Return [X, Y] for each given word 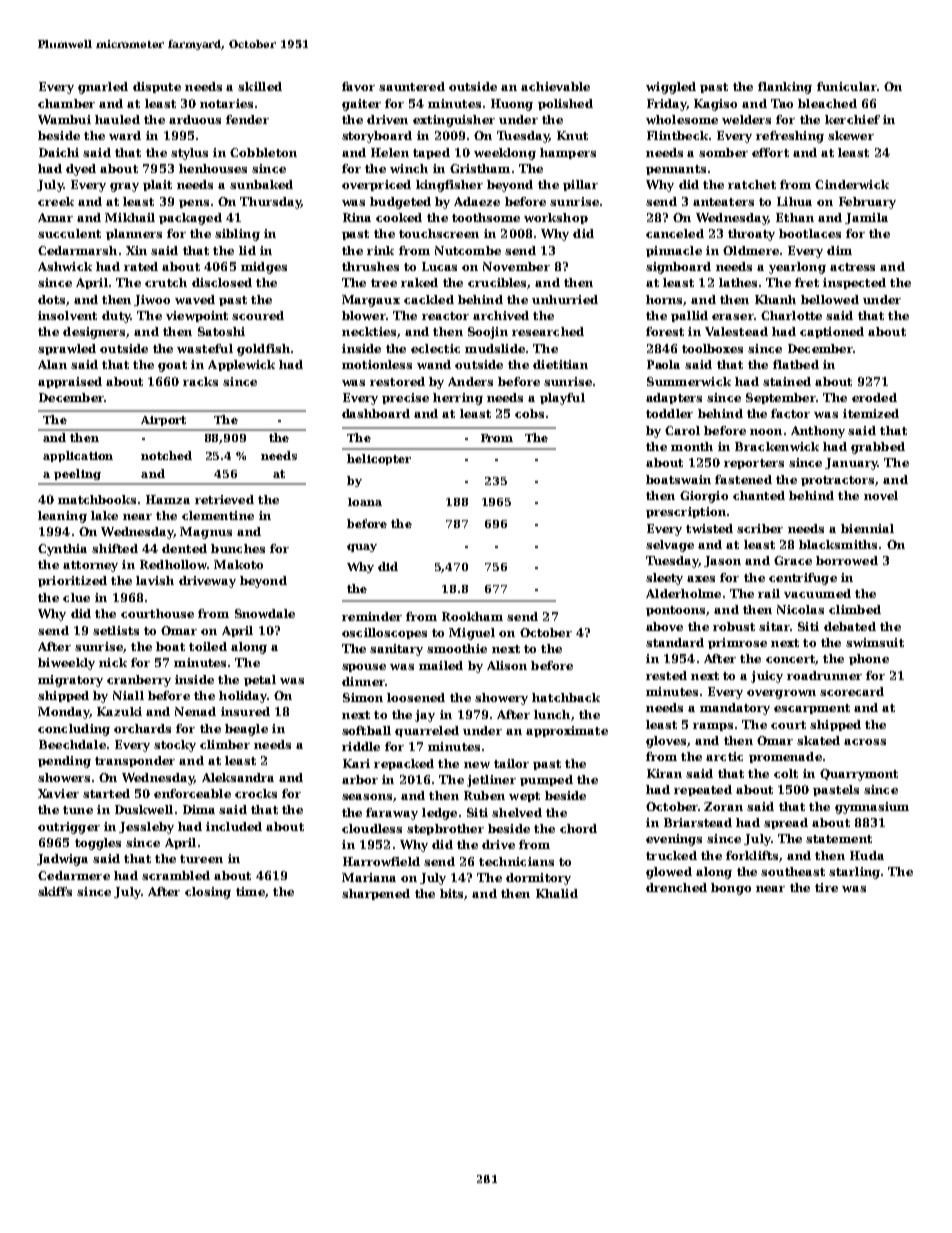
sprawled [67, 349]
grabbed [878, 448]
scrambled [176, 875]
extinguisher [454, 121]
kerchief [852, 119]
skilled [260, 86]
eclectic [435, 348]
